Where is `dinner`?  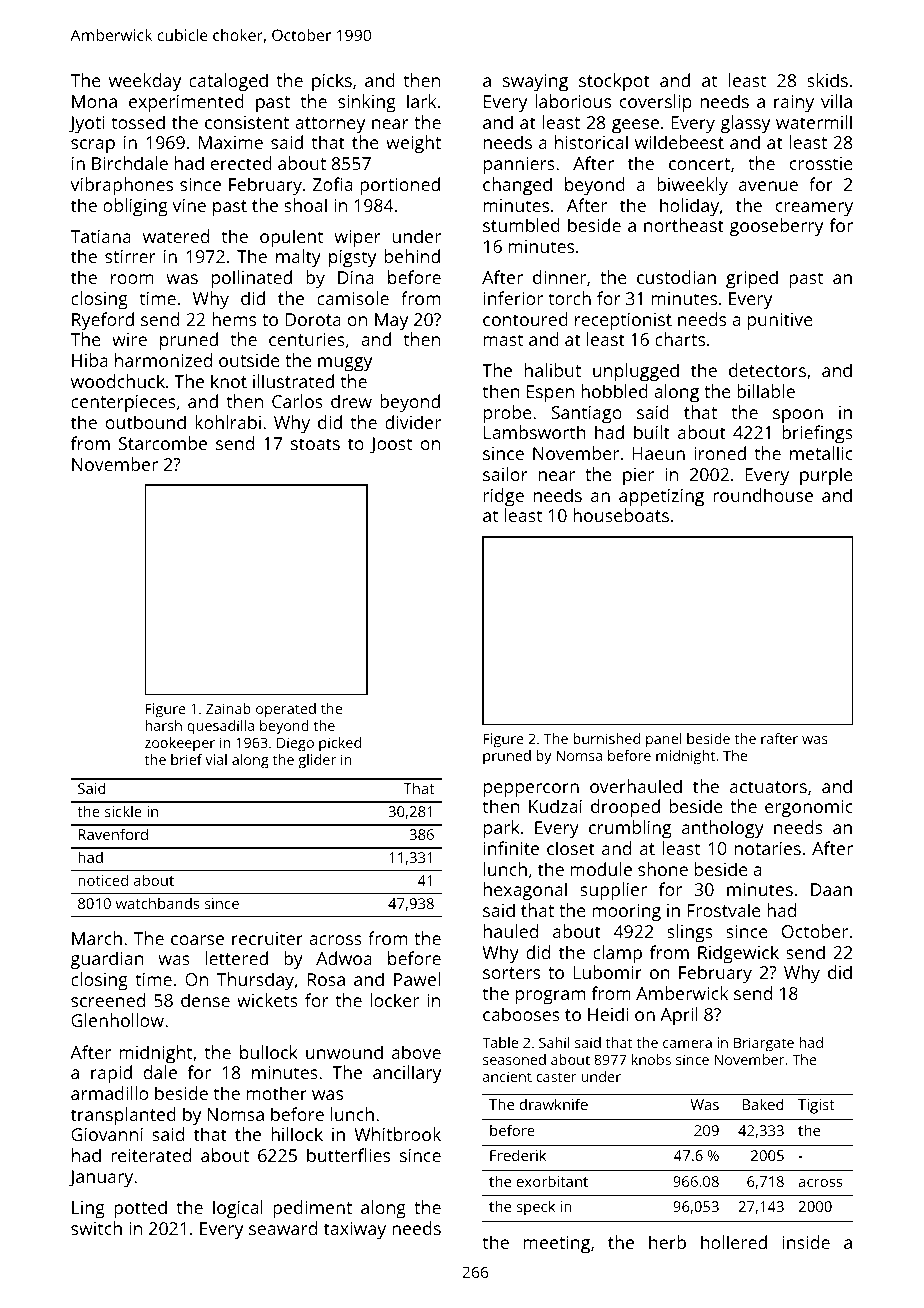
dinner is located at coordinates (559, 277).
